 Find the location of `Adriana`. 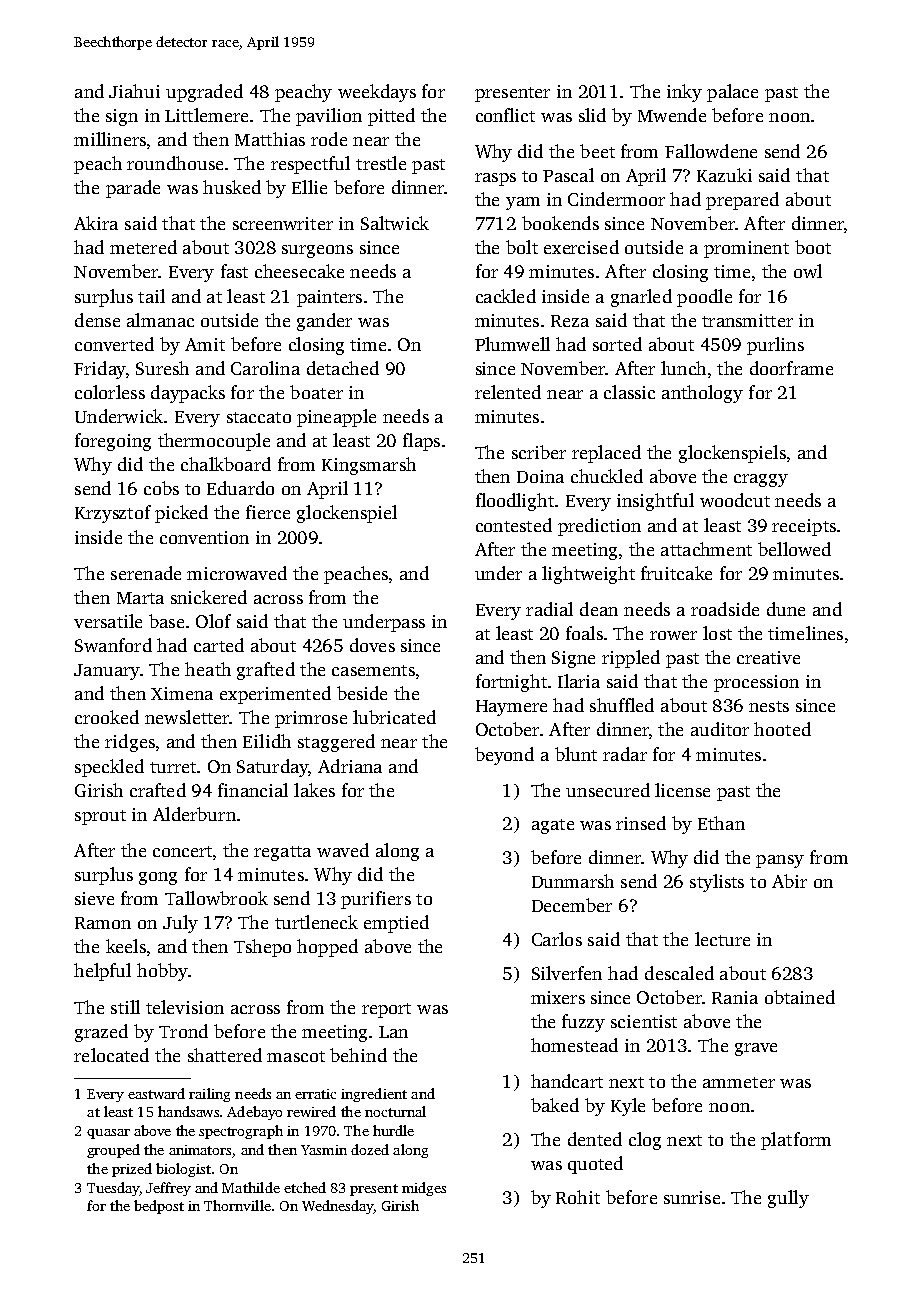

Adriana is located at coordinates (350, 766).
